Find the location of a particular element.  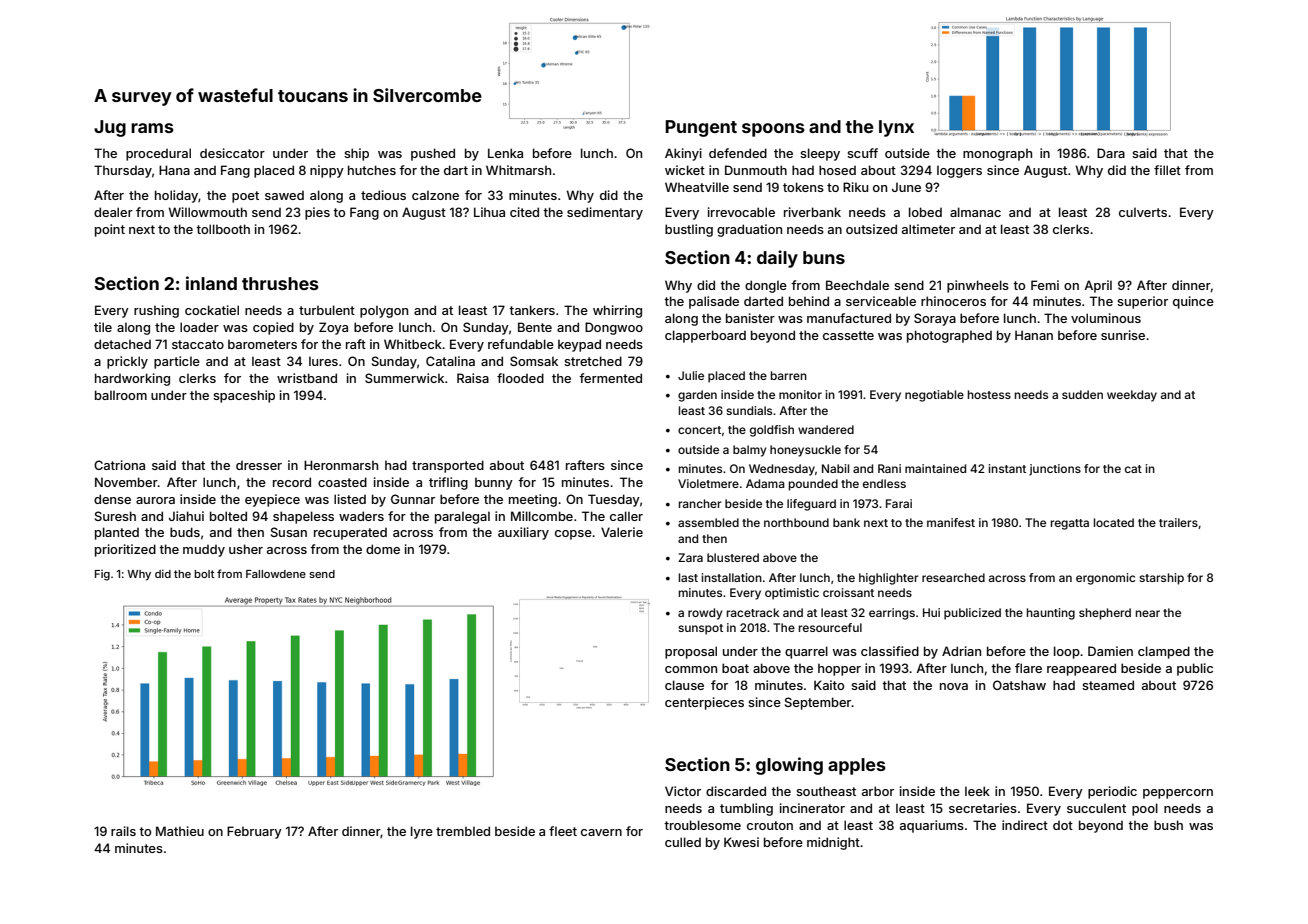

tankers is located at coordinates (532, 310).
